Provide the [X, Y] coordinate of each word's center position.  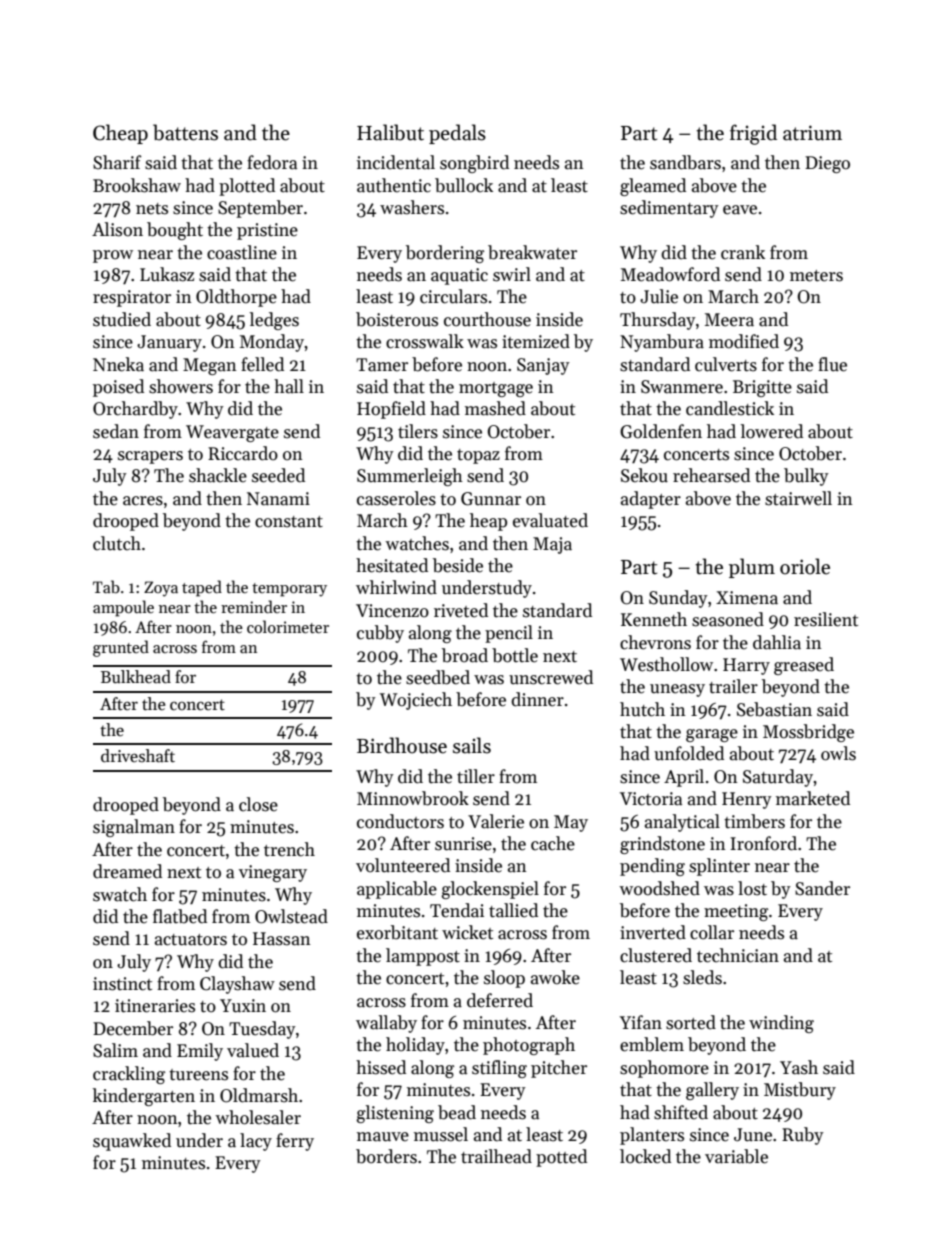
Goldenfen [661, 431]
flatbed [180, 916]
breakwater [532, 252]
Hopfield [391, 410]
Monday [272, 343]
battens [185, 132]
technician [738, 955]
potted [561, 1158]
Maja [552, 545]
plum [752, 568]
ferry [295, 1142]
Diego [827, 164]
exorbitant [397, 932]
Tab [106, 587]
